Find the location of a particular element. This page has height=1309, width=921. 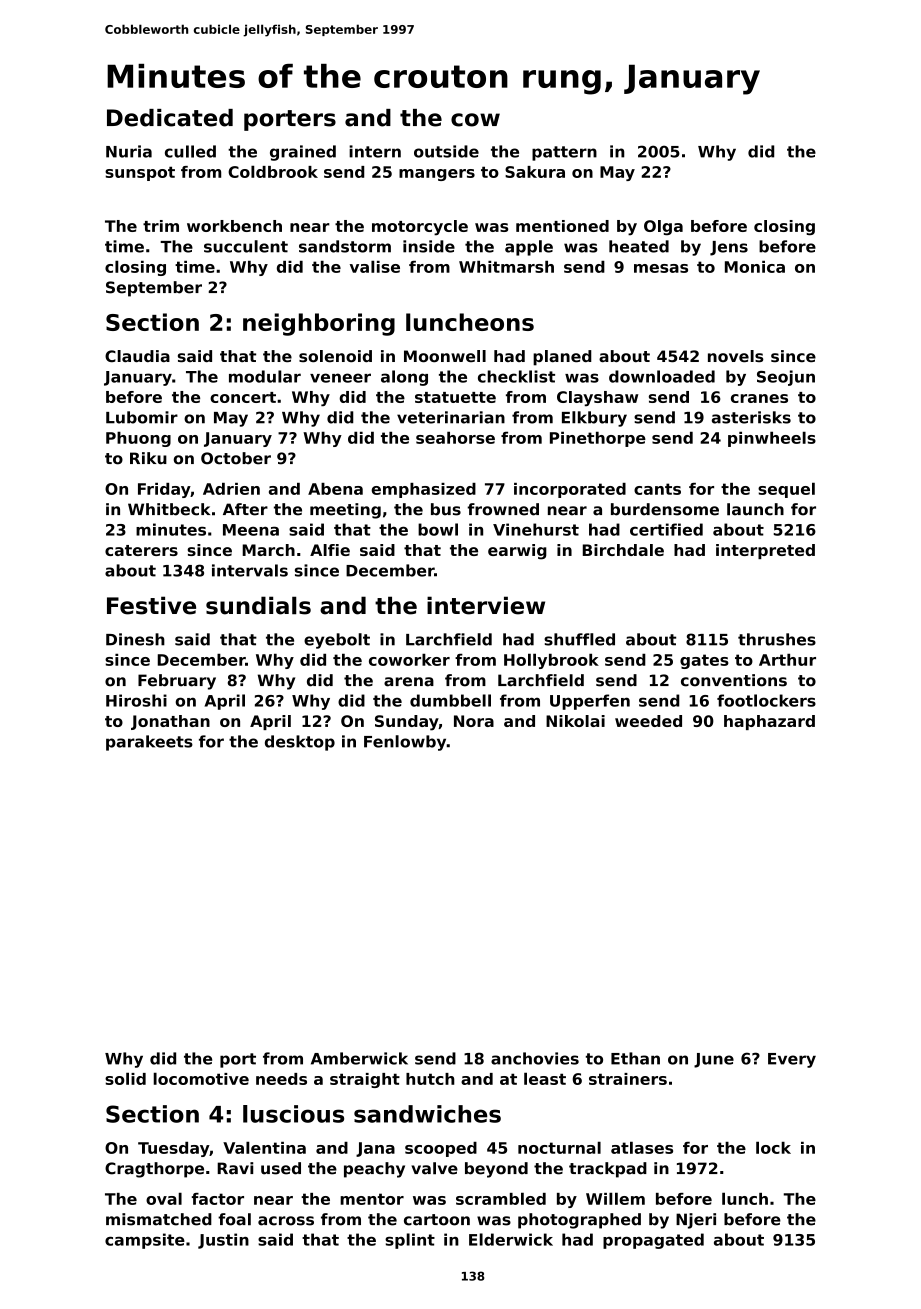

Whitbeck is located at coordinates (169, 509).
